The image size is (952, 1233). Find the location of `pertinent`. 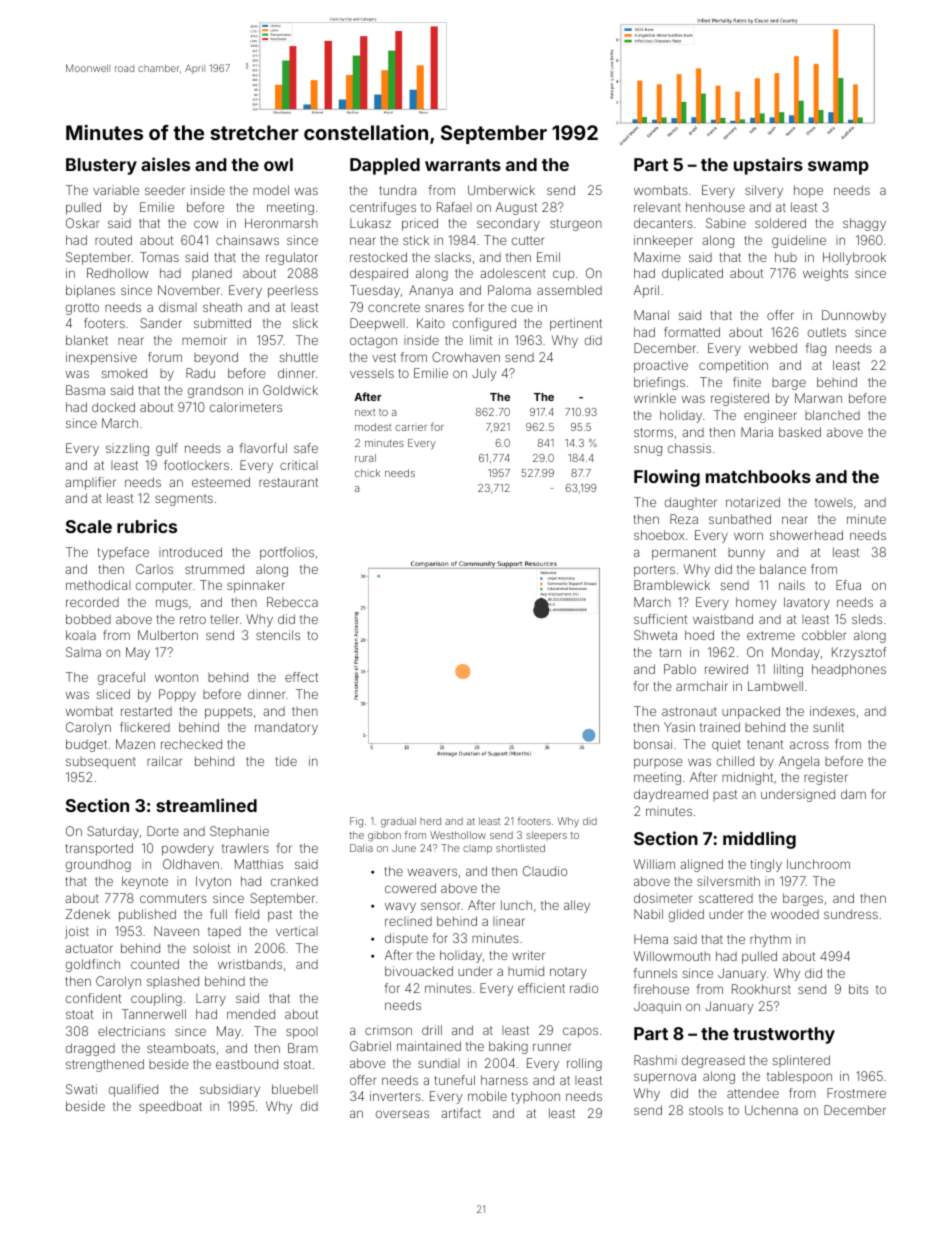

pertinent is located at coordinates (576, 324).
